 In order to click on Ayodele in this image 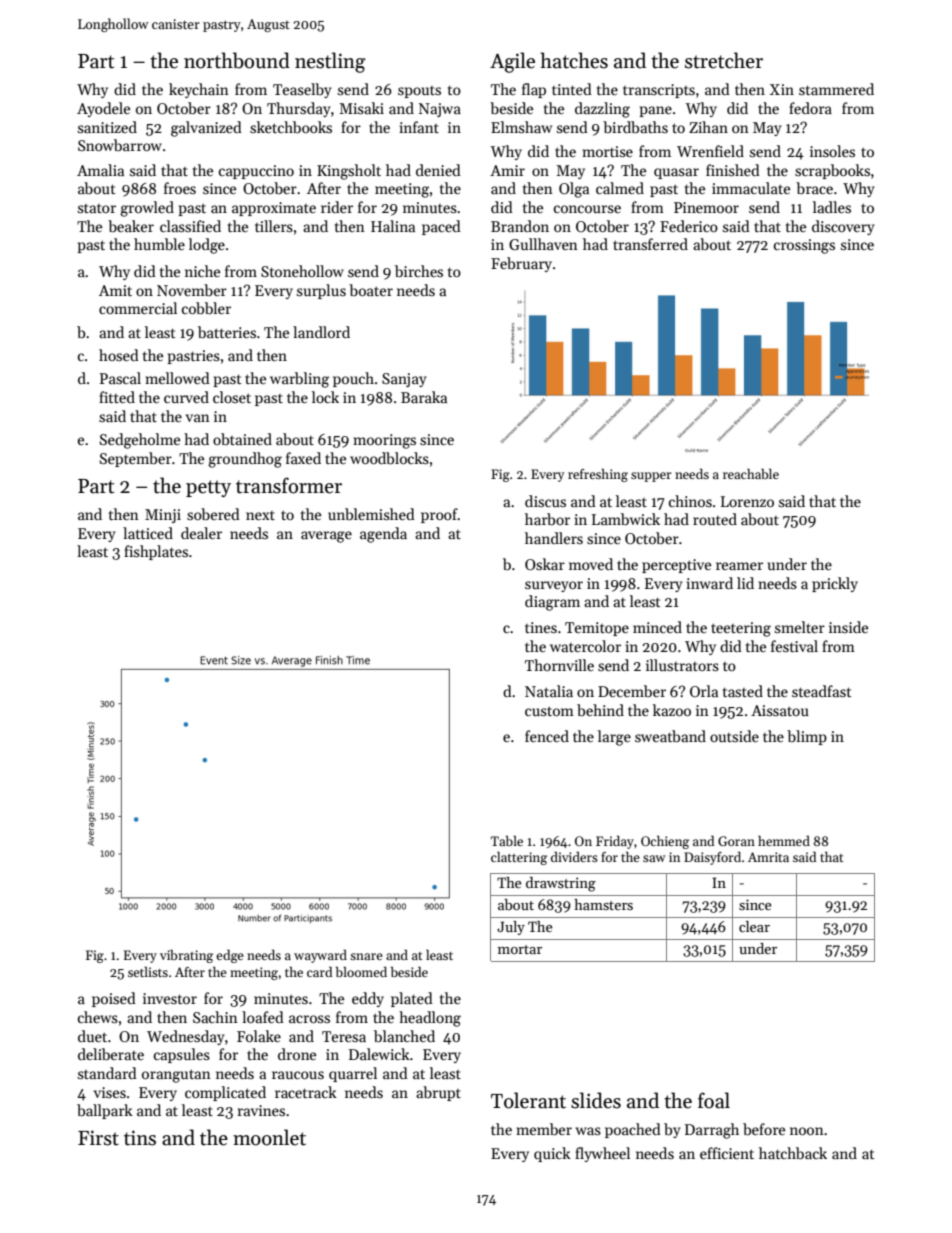, I will do `click(103, 109)`.
